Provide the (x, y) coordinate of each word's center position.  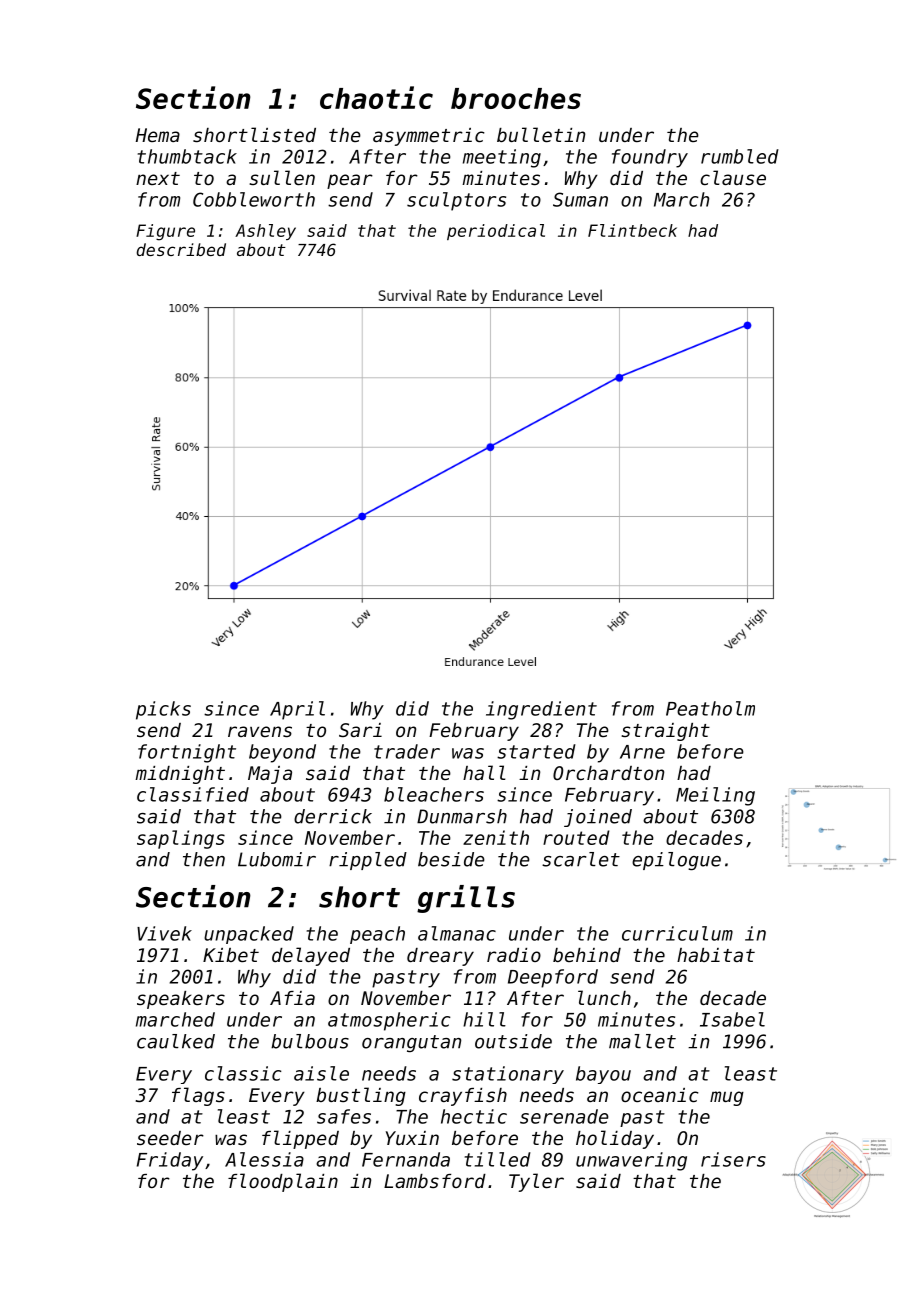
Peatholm (710, 708)
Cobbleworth (254, 199)
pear (350, 181)
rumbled (740, 156)
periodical (496, 232)
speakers (181, 1000)
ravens (260, 731)
